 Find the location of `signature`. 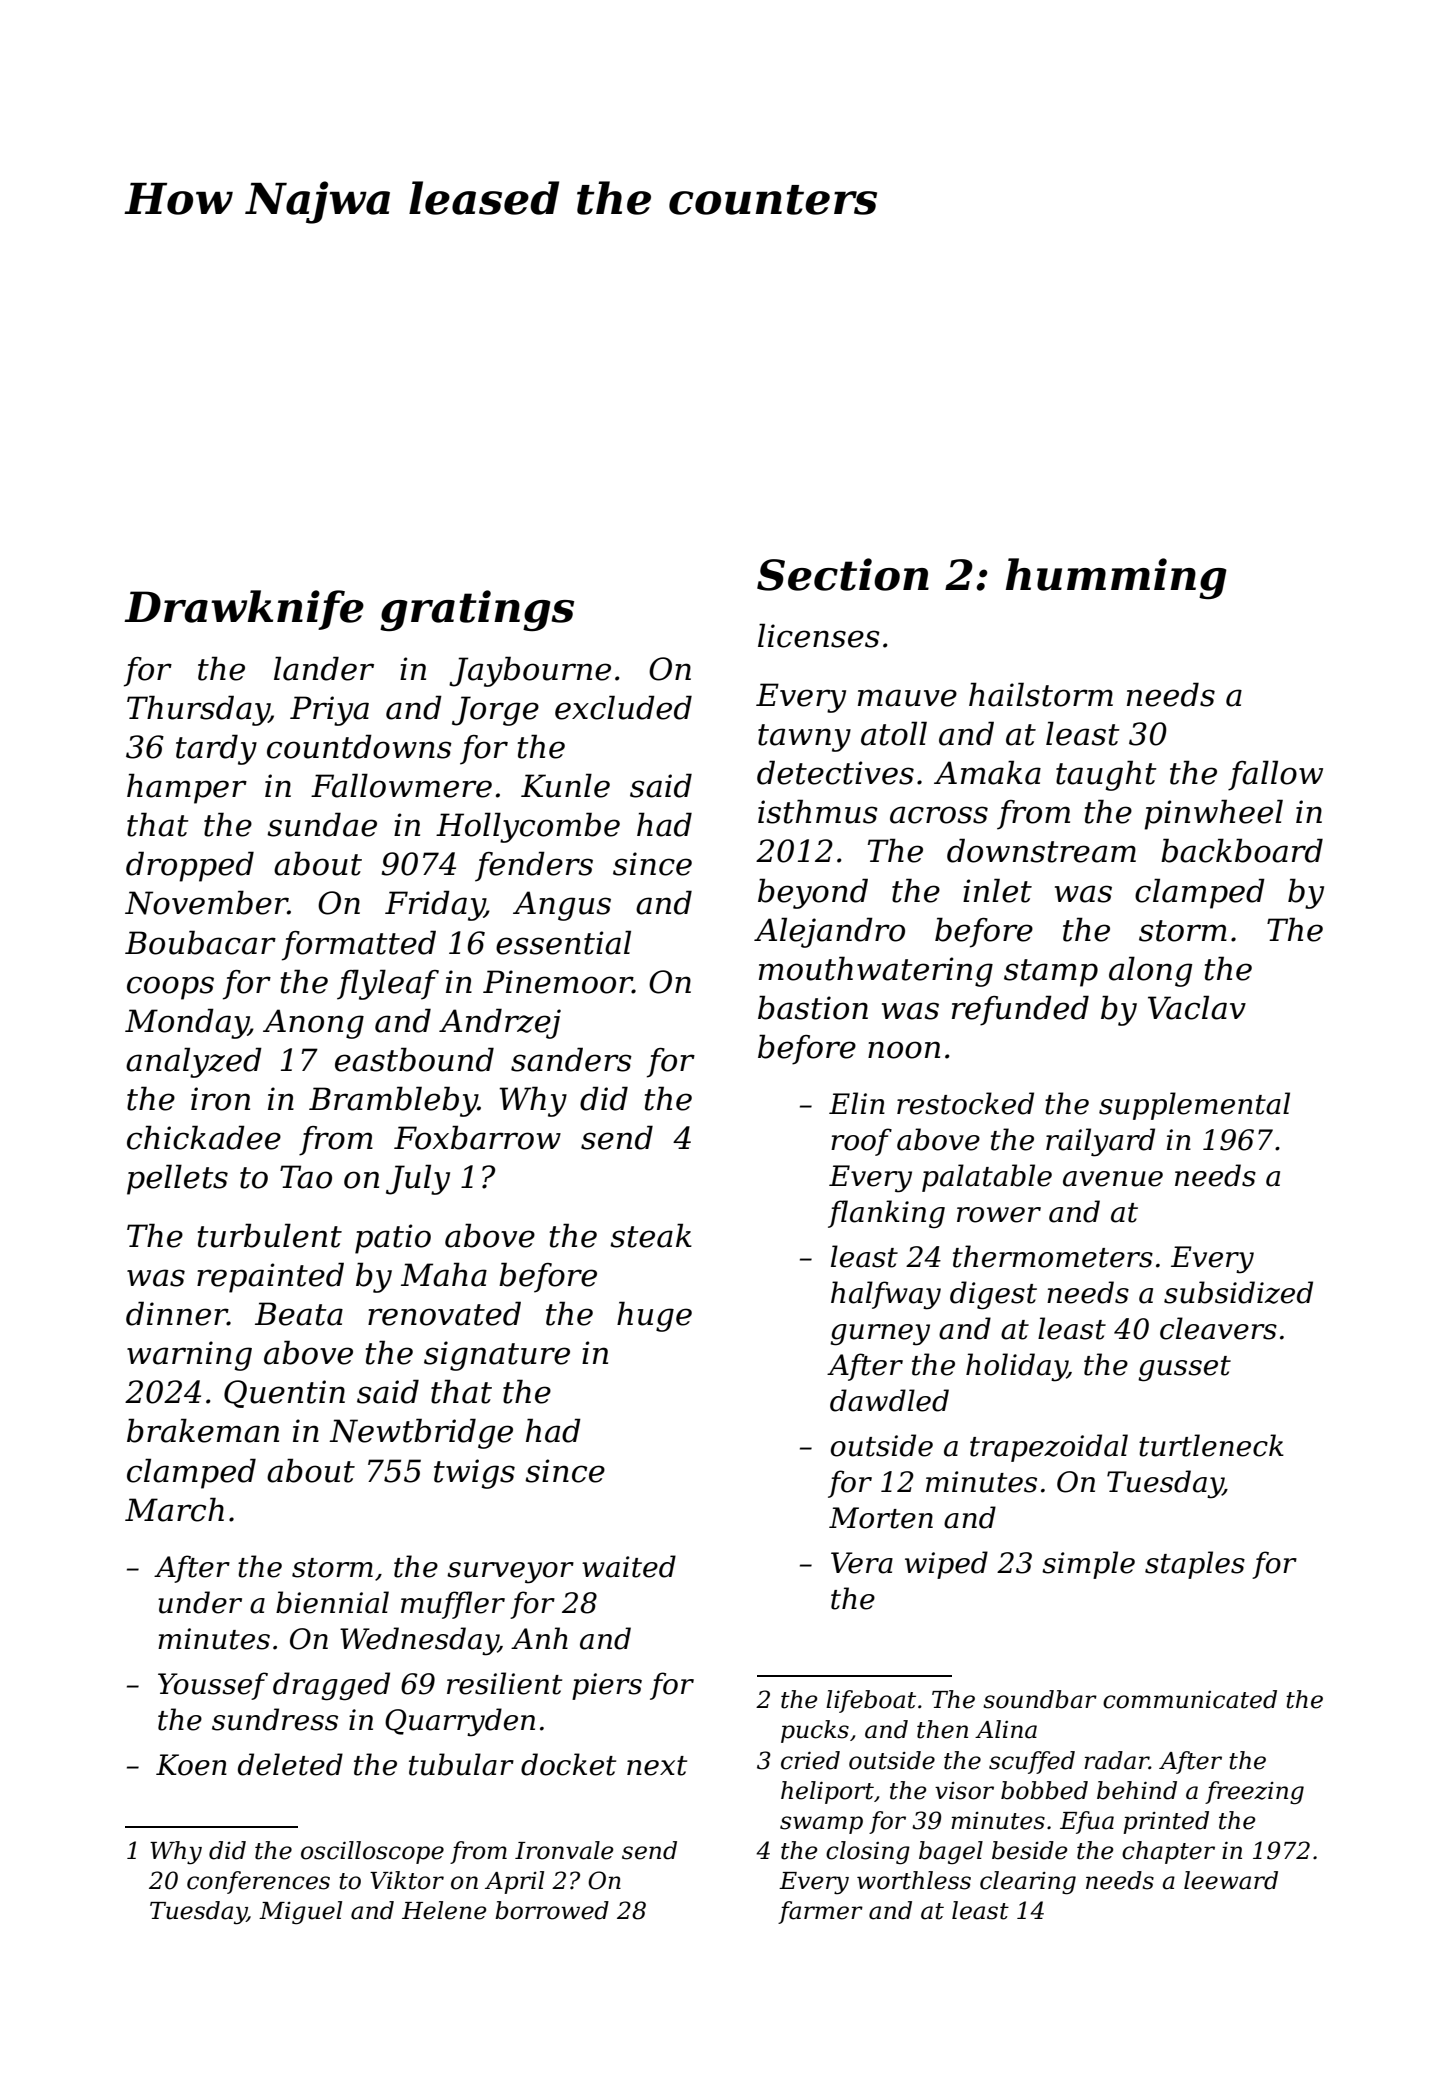

signature is located at coordinates (497, 1356).
